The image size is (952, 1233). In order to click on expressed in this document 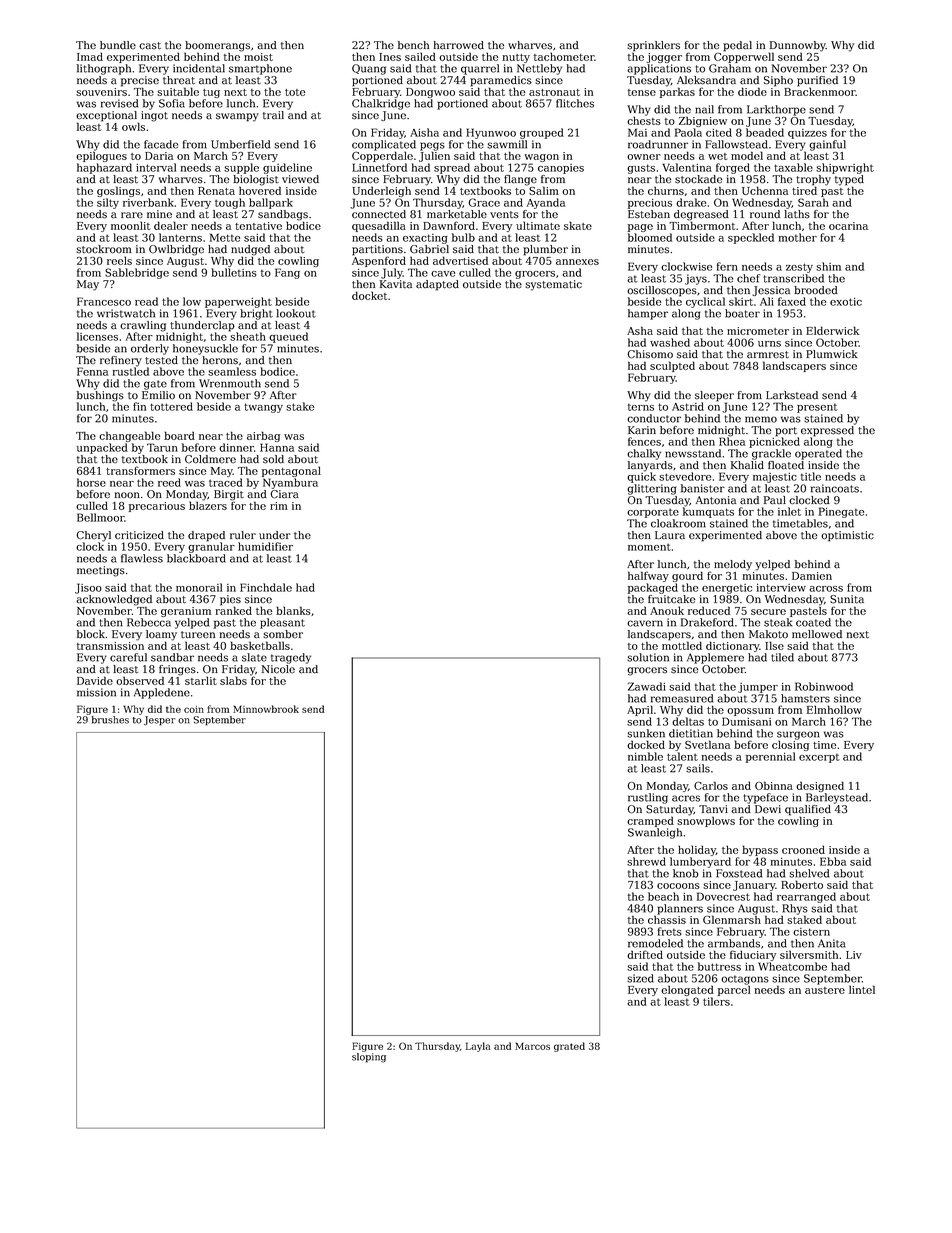, I will do `click(827, 431)`.
